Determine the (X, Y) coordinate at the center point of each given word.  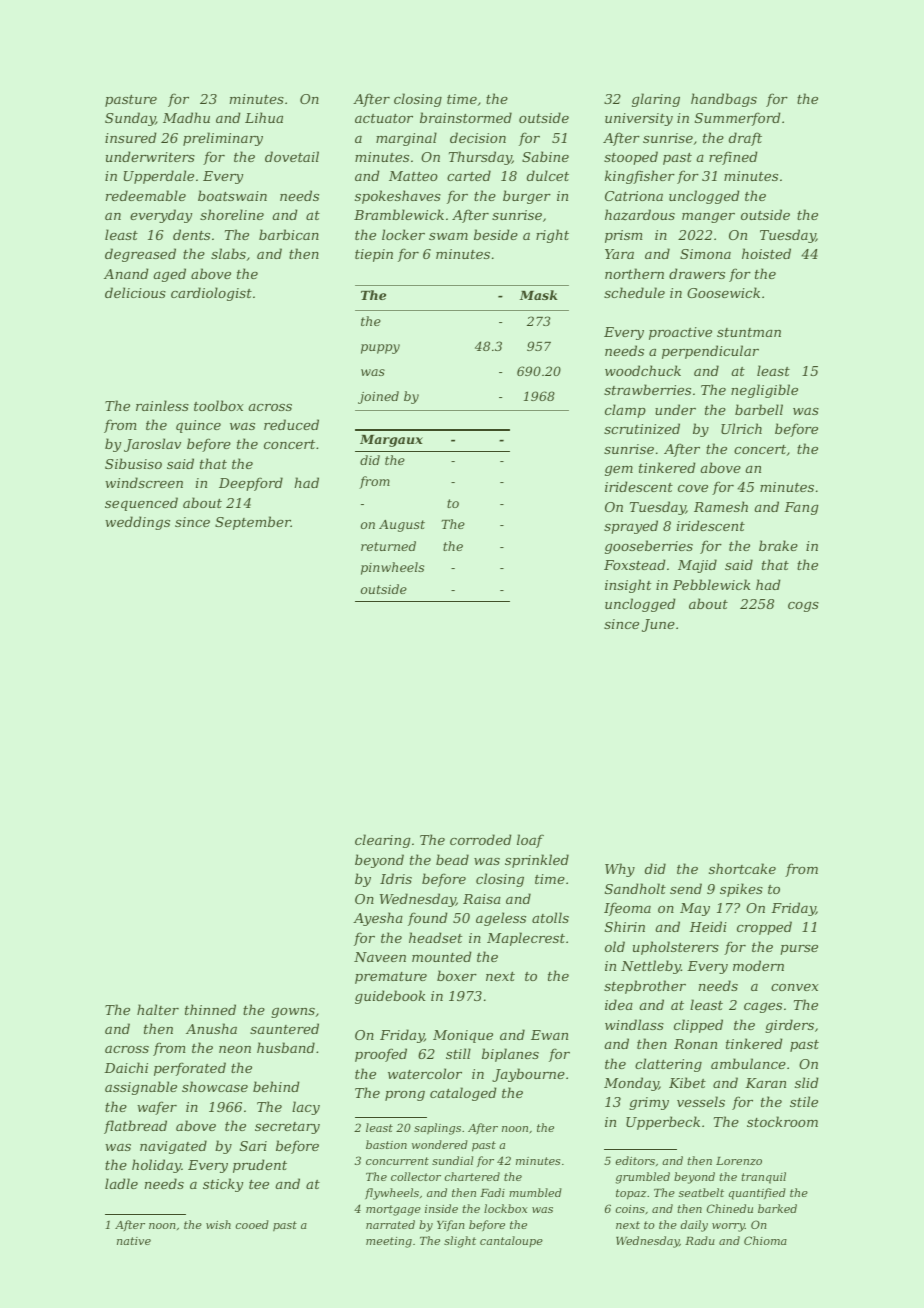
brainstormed (466, 117)
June (658, 625)
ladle (121, 1183)
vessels (701, 1101)
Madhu (186, 117)
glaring (656, 100)
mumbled (535, 1192)
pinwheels (392, 568)
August (402, 526)
